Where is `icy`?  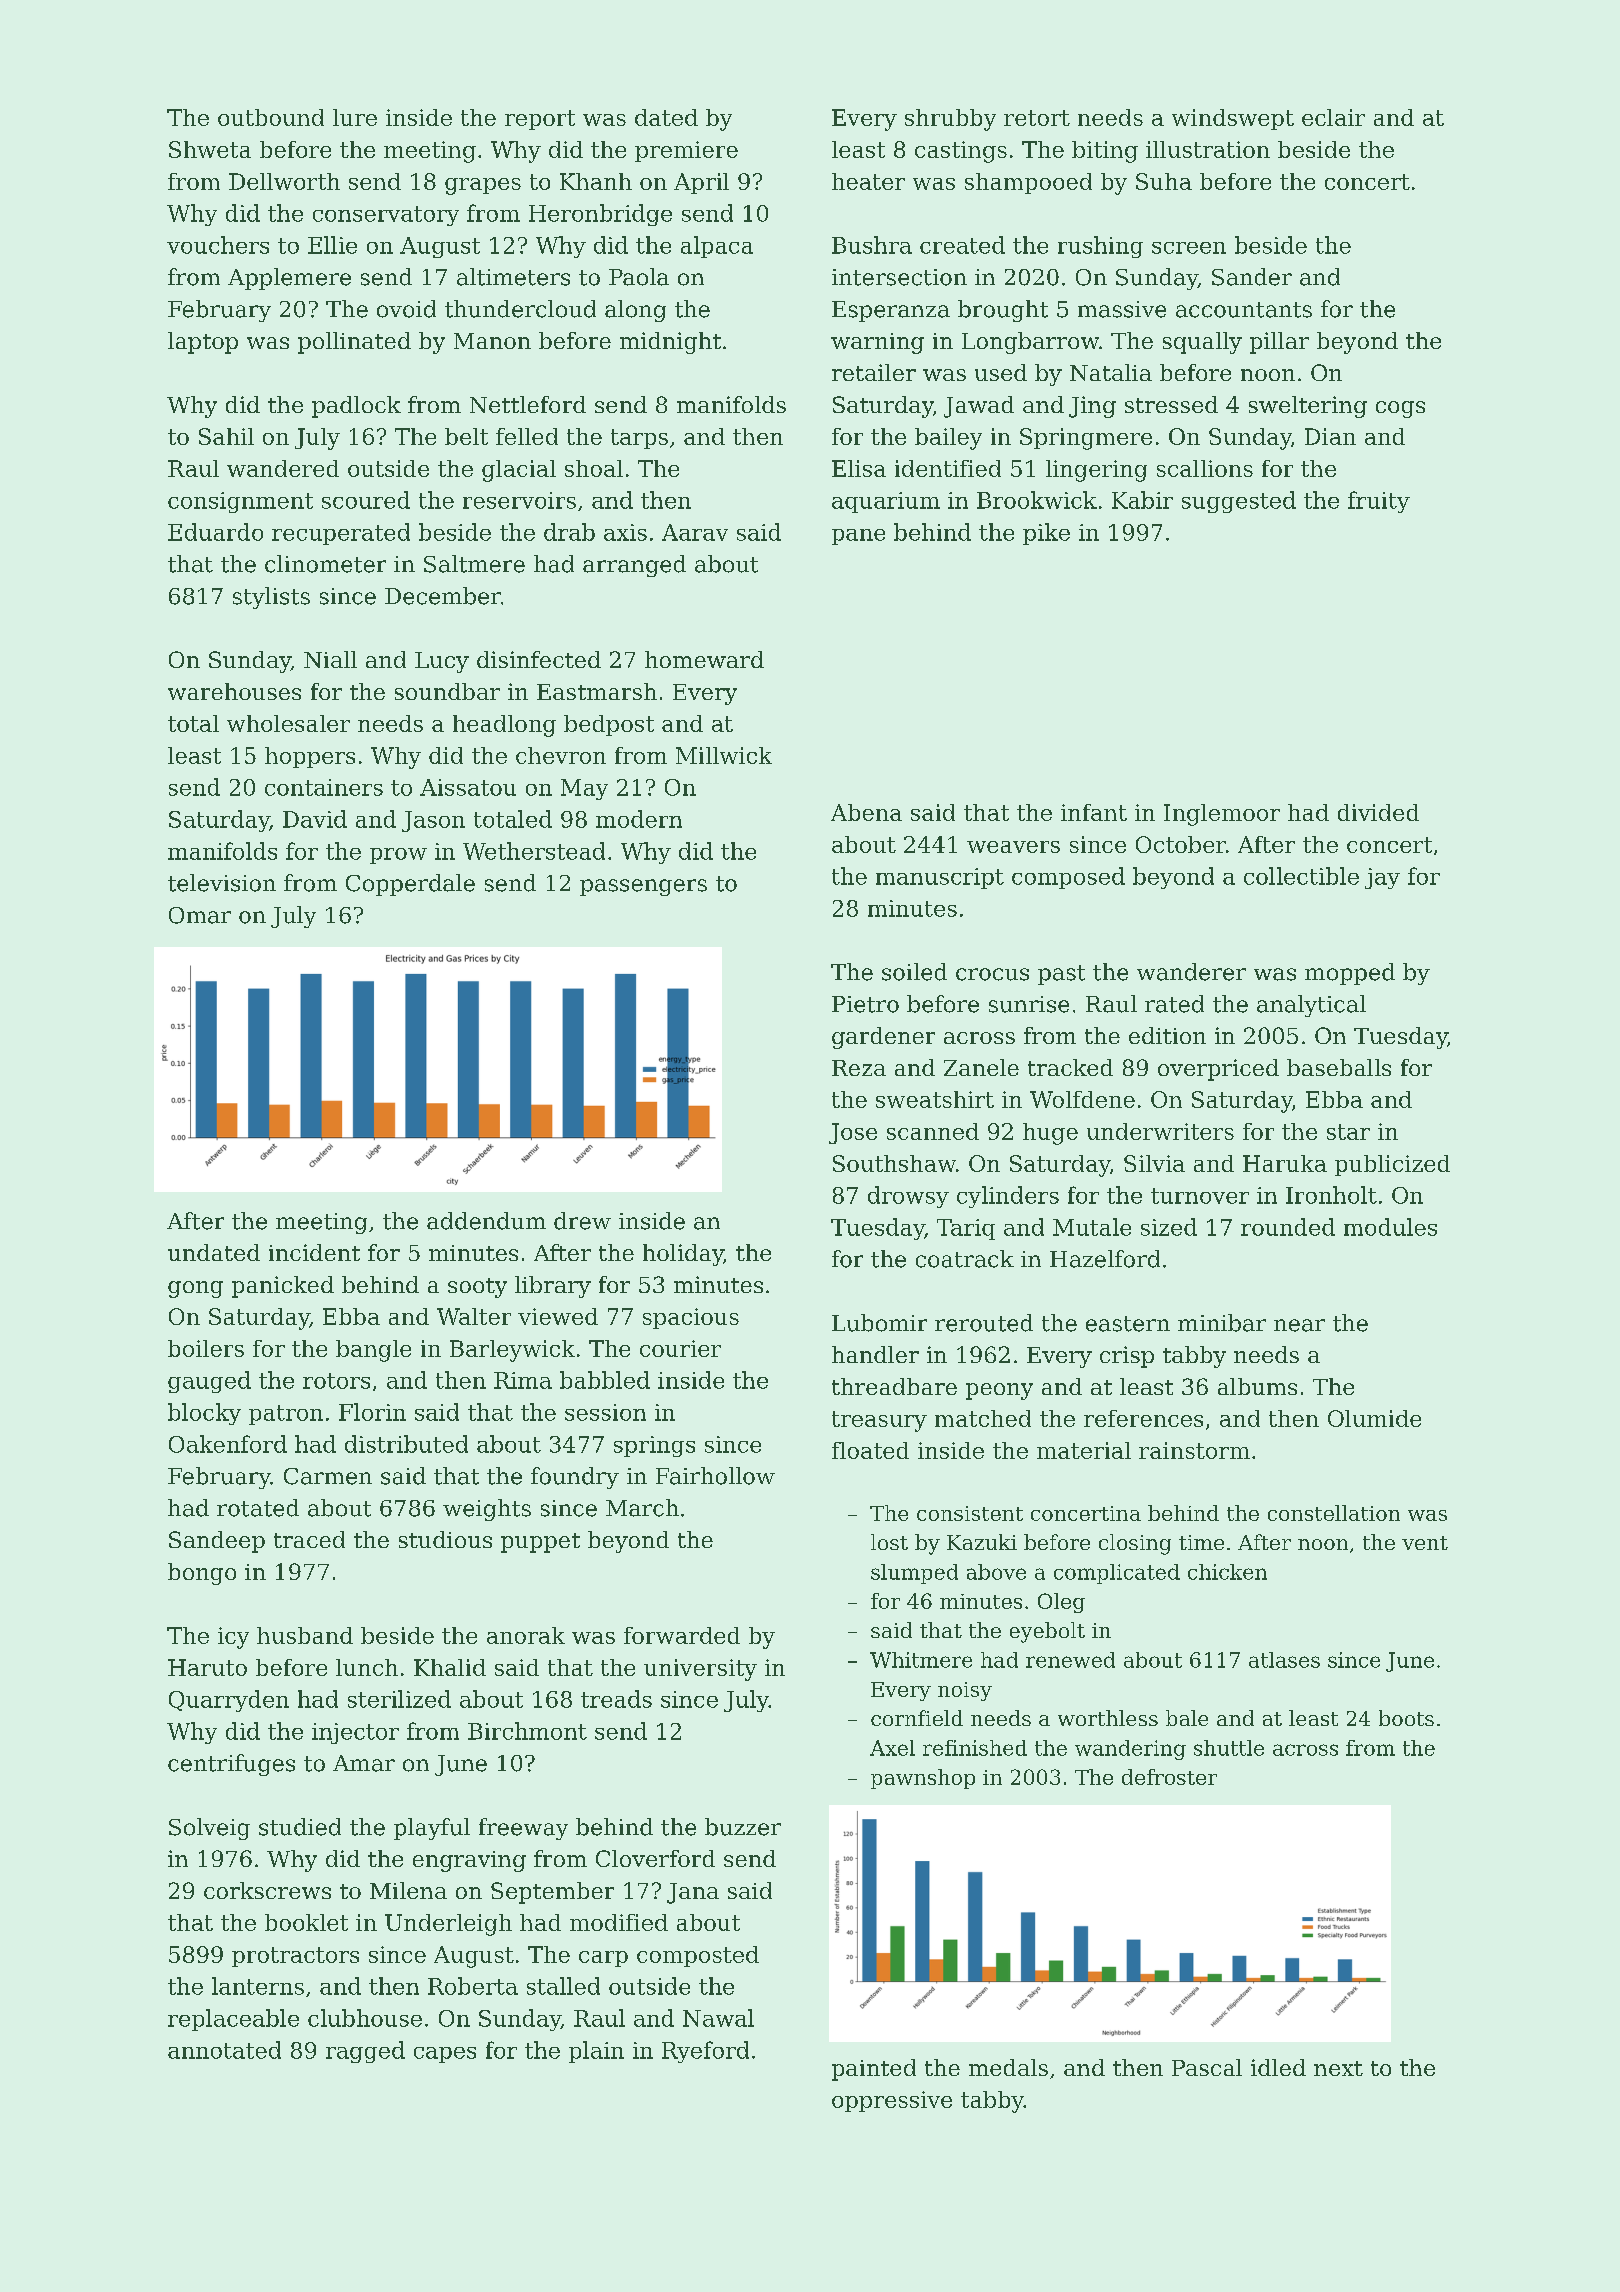
icy is located at coordinates (233, 1638).
